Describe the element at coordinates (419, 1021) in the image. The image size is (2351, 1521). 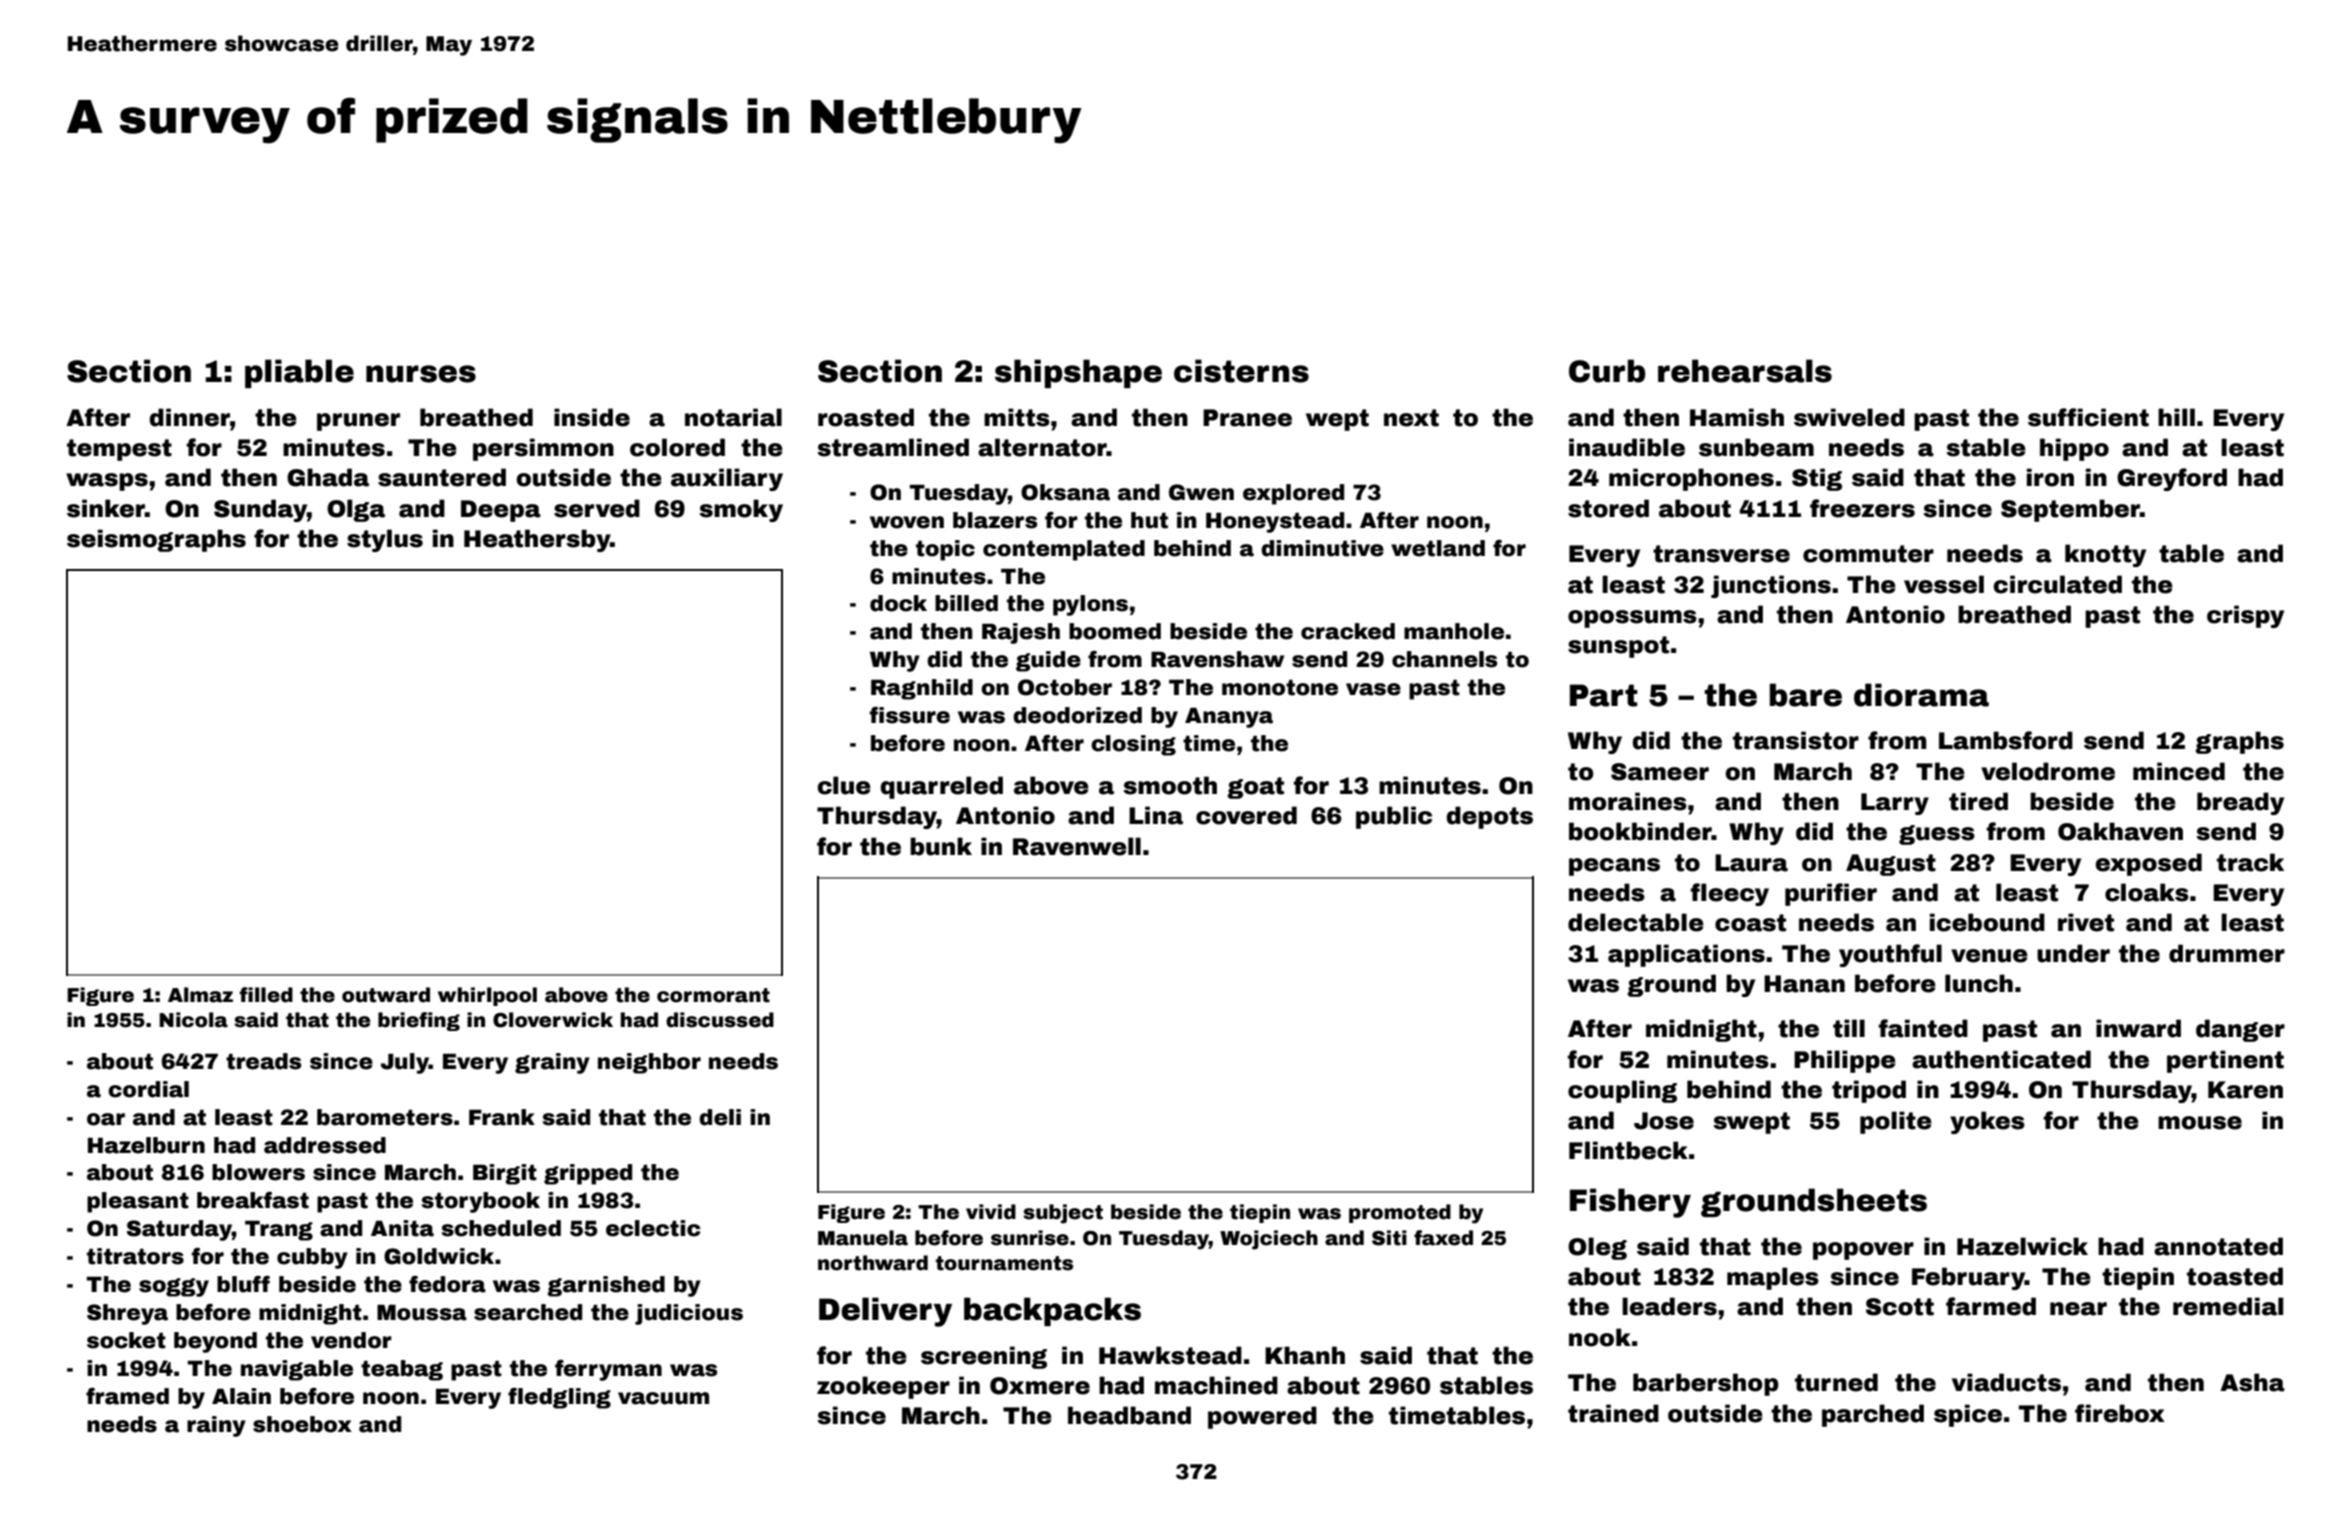
I see `briefing` at that location.
